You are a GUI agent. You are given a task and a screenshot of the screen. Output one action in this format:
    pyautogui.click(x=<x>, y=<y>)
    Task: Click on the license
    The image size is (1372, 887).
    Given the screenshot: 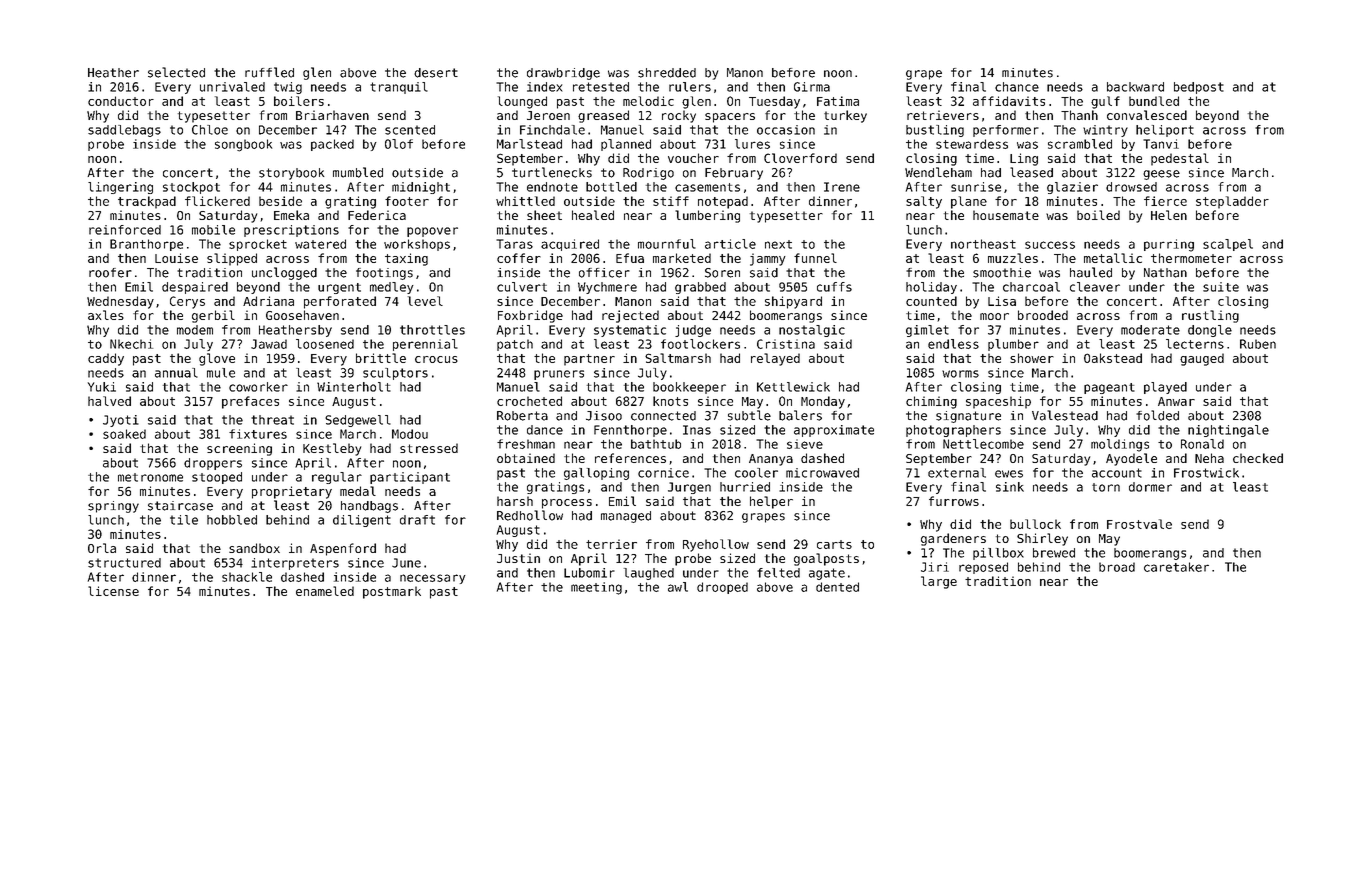 What is the action you would take?
    pyautogui.click(x=113, y=591)
